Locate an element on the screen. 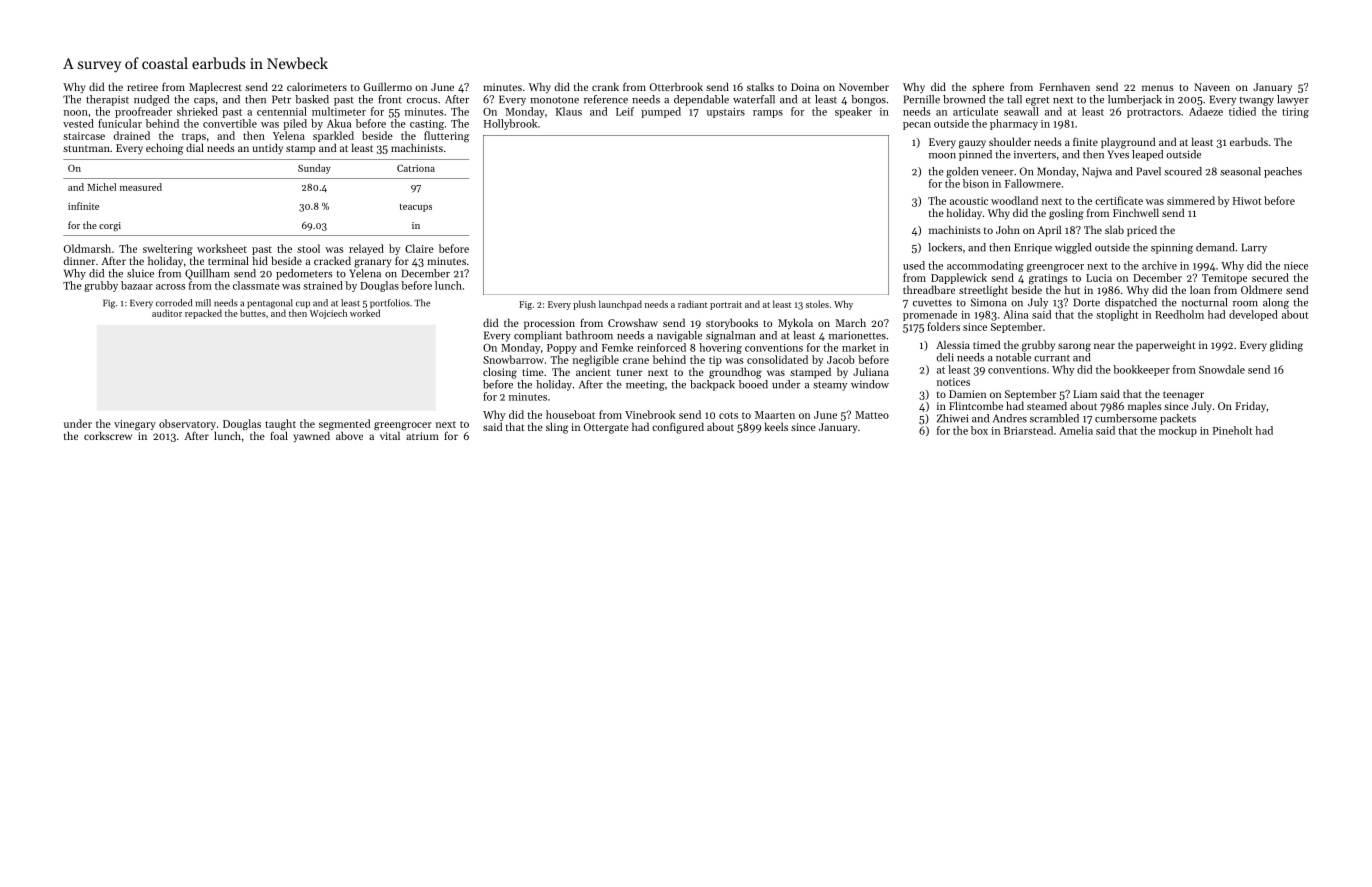 This screenshot has height=887, width=1372. Dorte is located at coordinates (1087, 302).
